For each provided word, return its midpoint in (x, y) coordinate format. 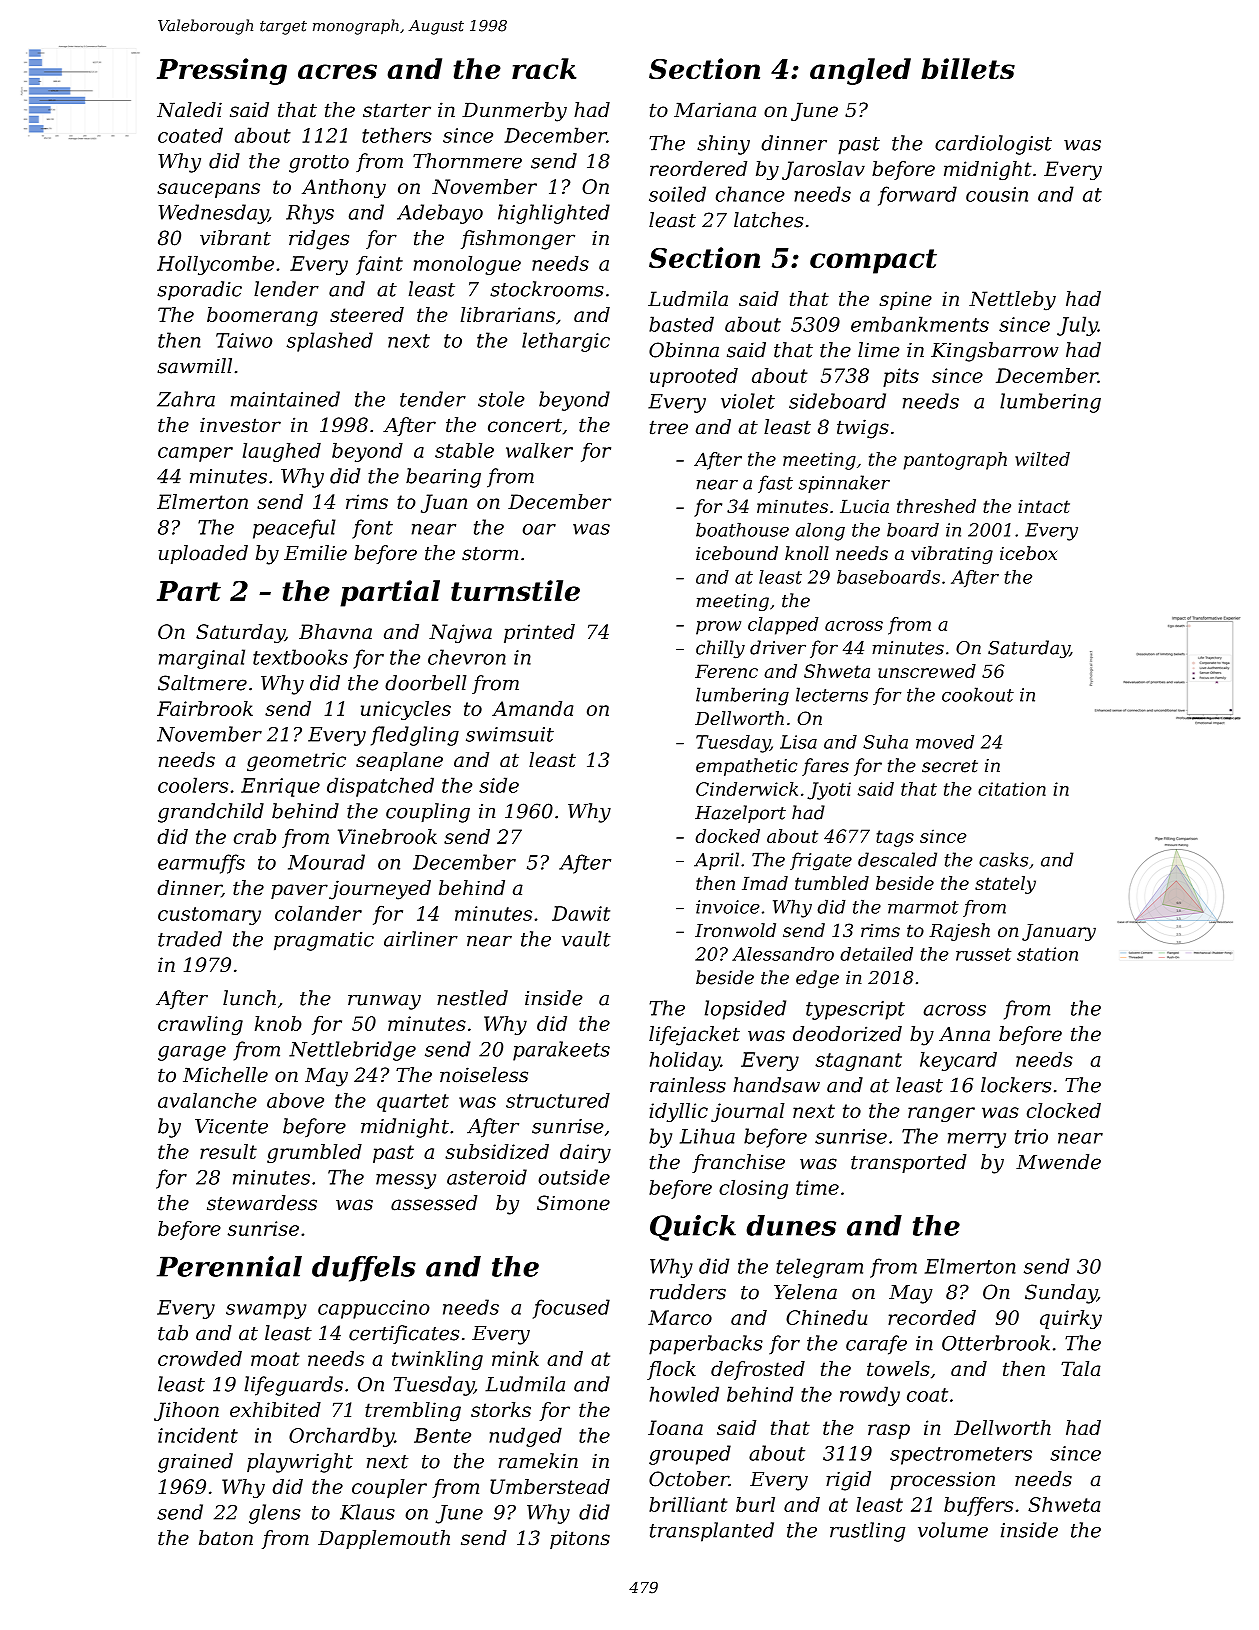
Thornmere (467, 161)
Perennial (229, 1266)
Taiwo (244, 340)
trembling (413, 1412)
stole (501, 399)
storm (490, 554)
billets (968, 69)
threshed (936, 506)
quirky (1071, 1319)
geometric (296, 762)
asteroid (487, 1177)
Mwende (1058, 1162)
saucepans (208, 190)
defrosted (758, 1370)
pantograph (955, 461)
